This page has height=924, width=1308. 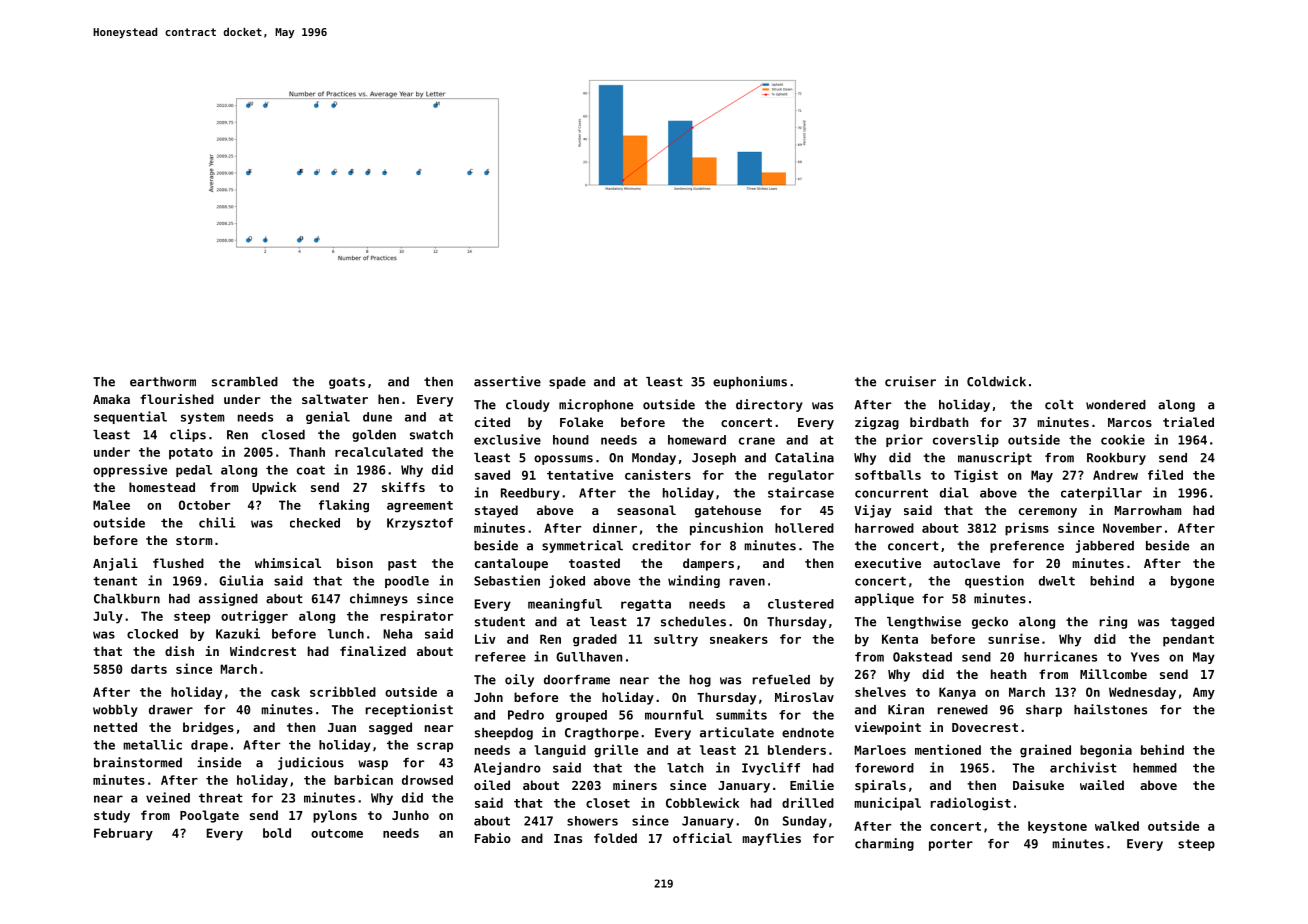 What do you see at coordinates (580, 474) in the page?
I see `tentative` at bounding box center [580, 474].
